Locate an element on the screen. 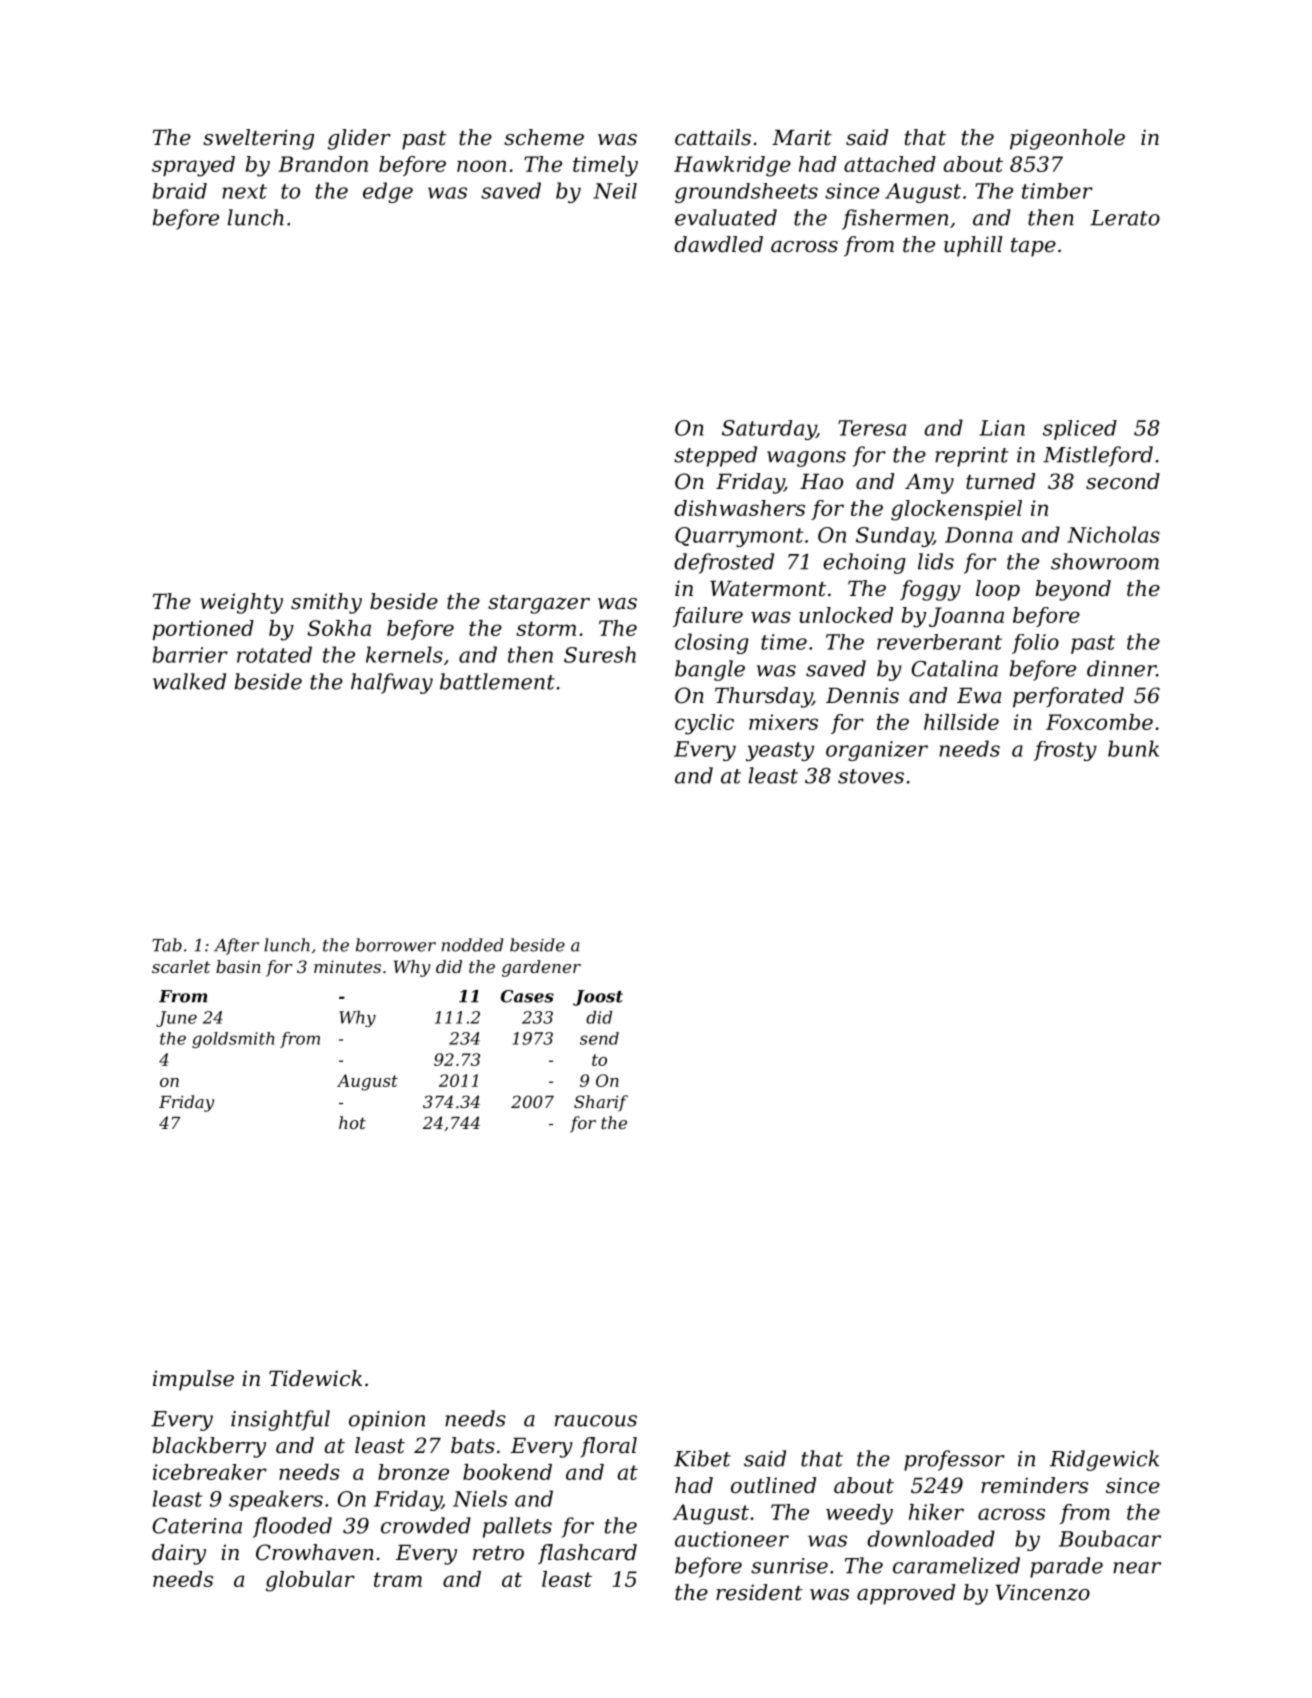 The width and height of the screenshot is (1312, 1698). pigeonhole is located at coordinates (1067, 139).
